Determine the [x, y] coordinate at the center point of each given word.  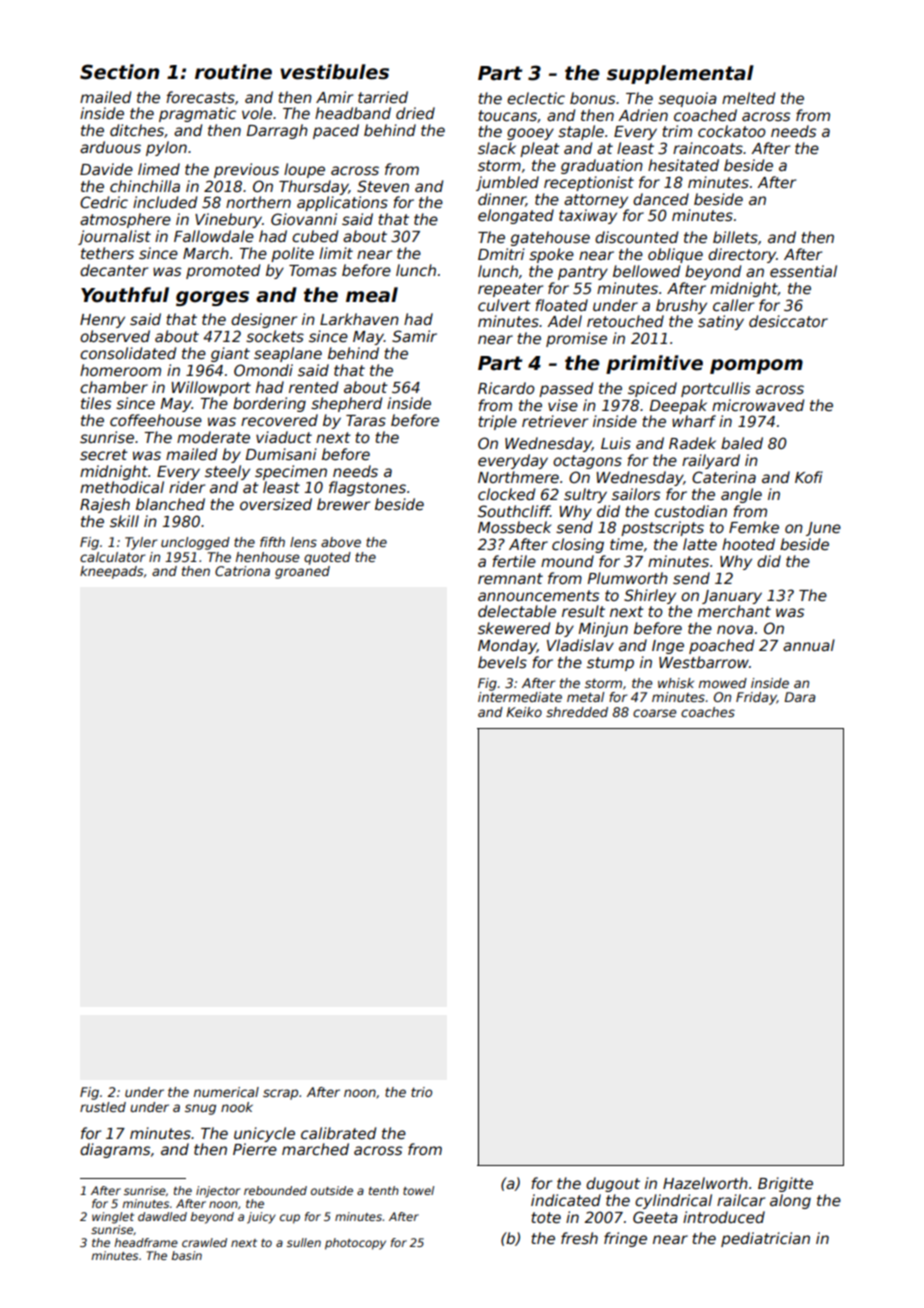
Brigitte [785, 1184]
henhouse [268, 557]
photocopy [355, 1244]
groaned [302, 572]
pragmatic [197, 114]
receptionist [589, 183]
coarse [655, 713]
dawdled [162, 1216]
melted [748, 98]
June [823, 529]
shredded [577, 712]
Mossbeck [514, 527]
